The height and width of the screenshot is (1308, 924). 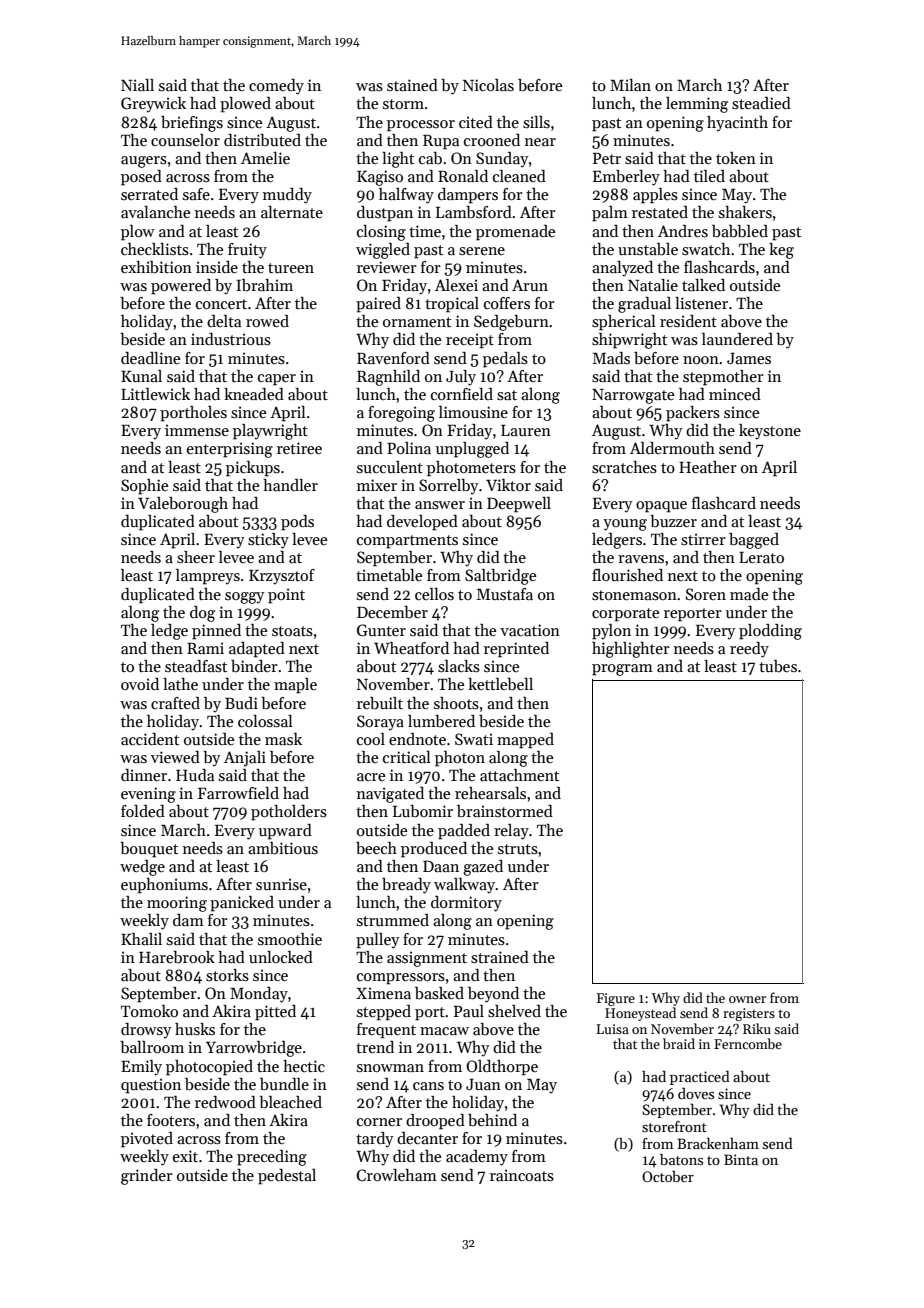 I want to click on James, so click(x=749, y=358).
